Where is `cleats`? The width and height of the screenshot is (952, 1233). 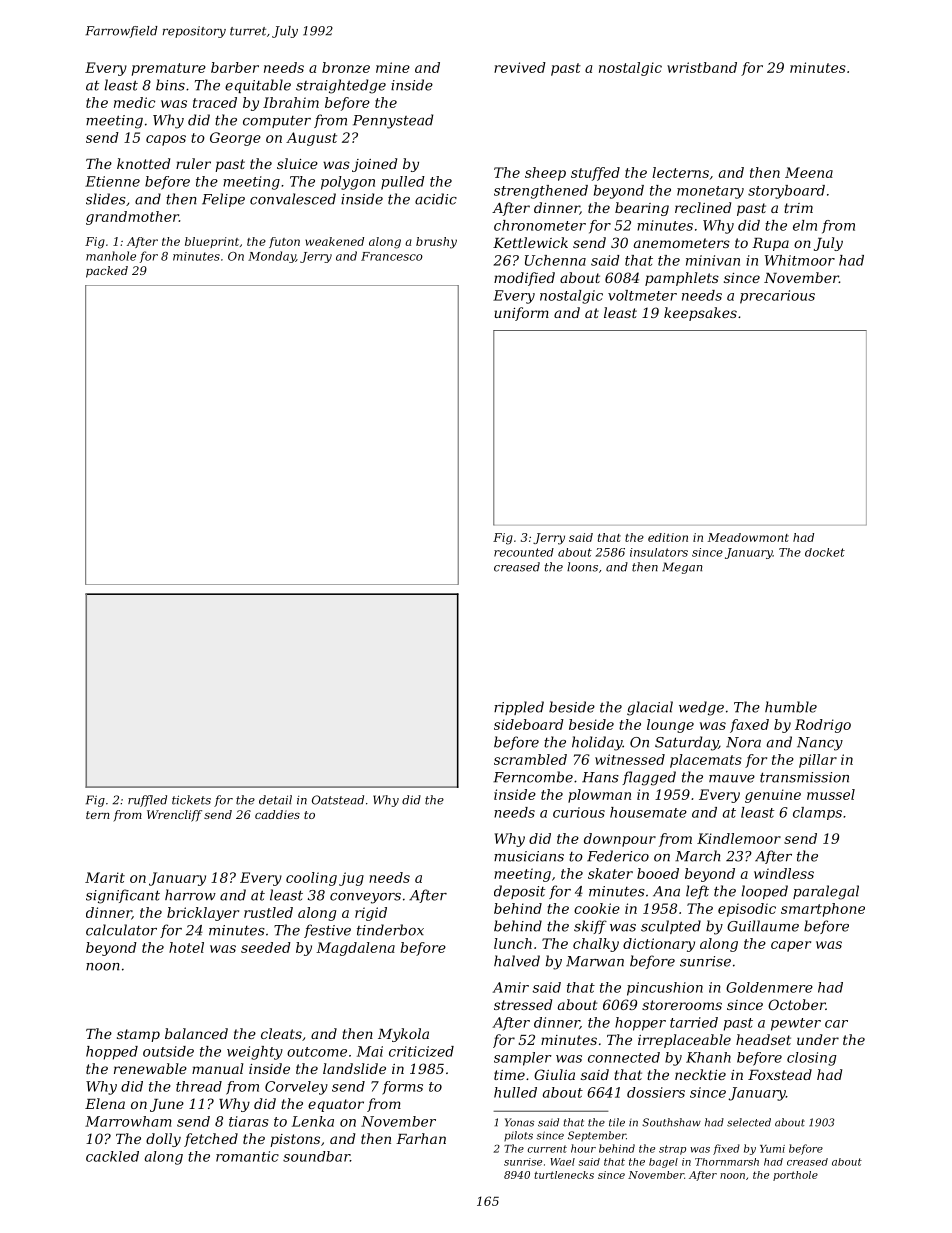
cleats is located at coordinates (281, 1033).
